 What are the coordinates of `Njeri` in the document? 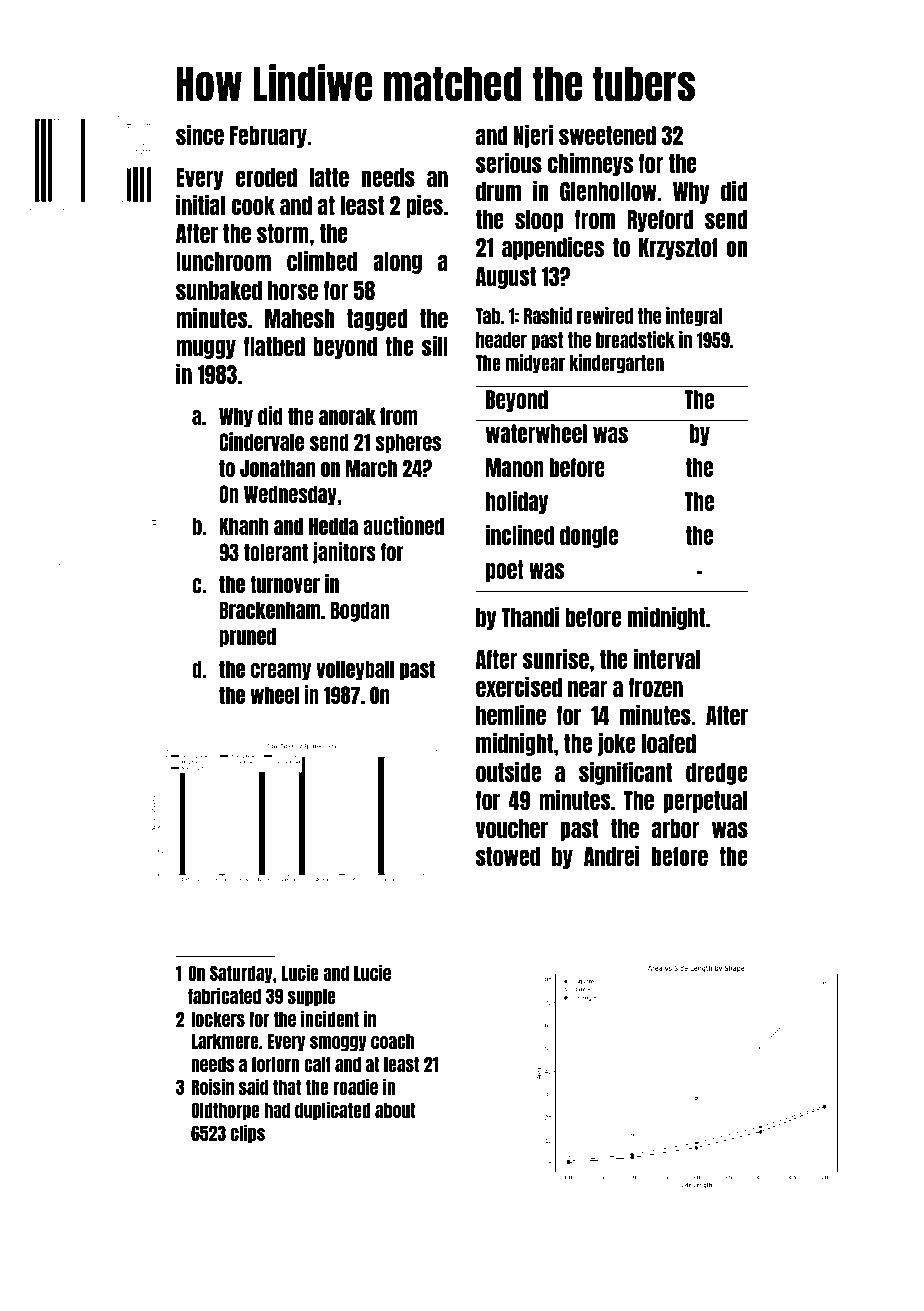 It's located at (533, 136).
